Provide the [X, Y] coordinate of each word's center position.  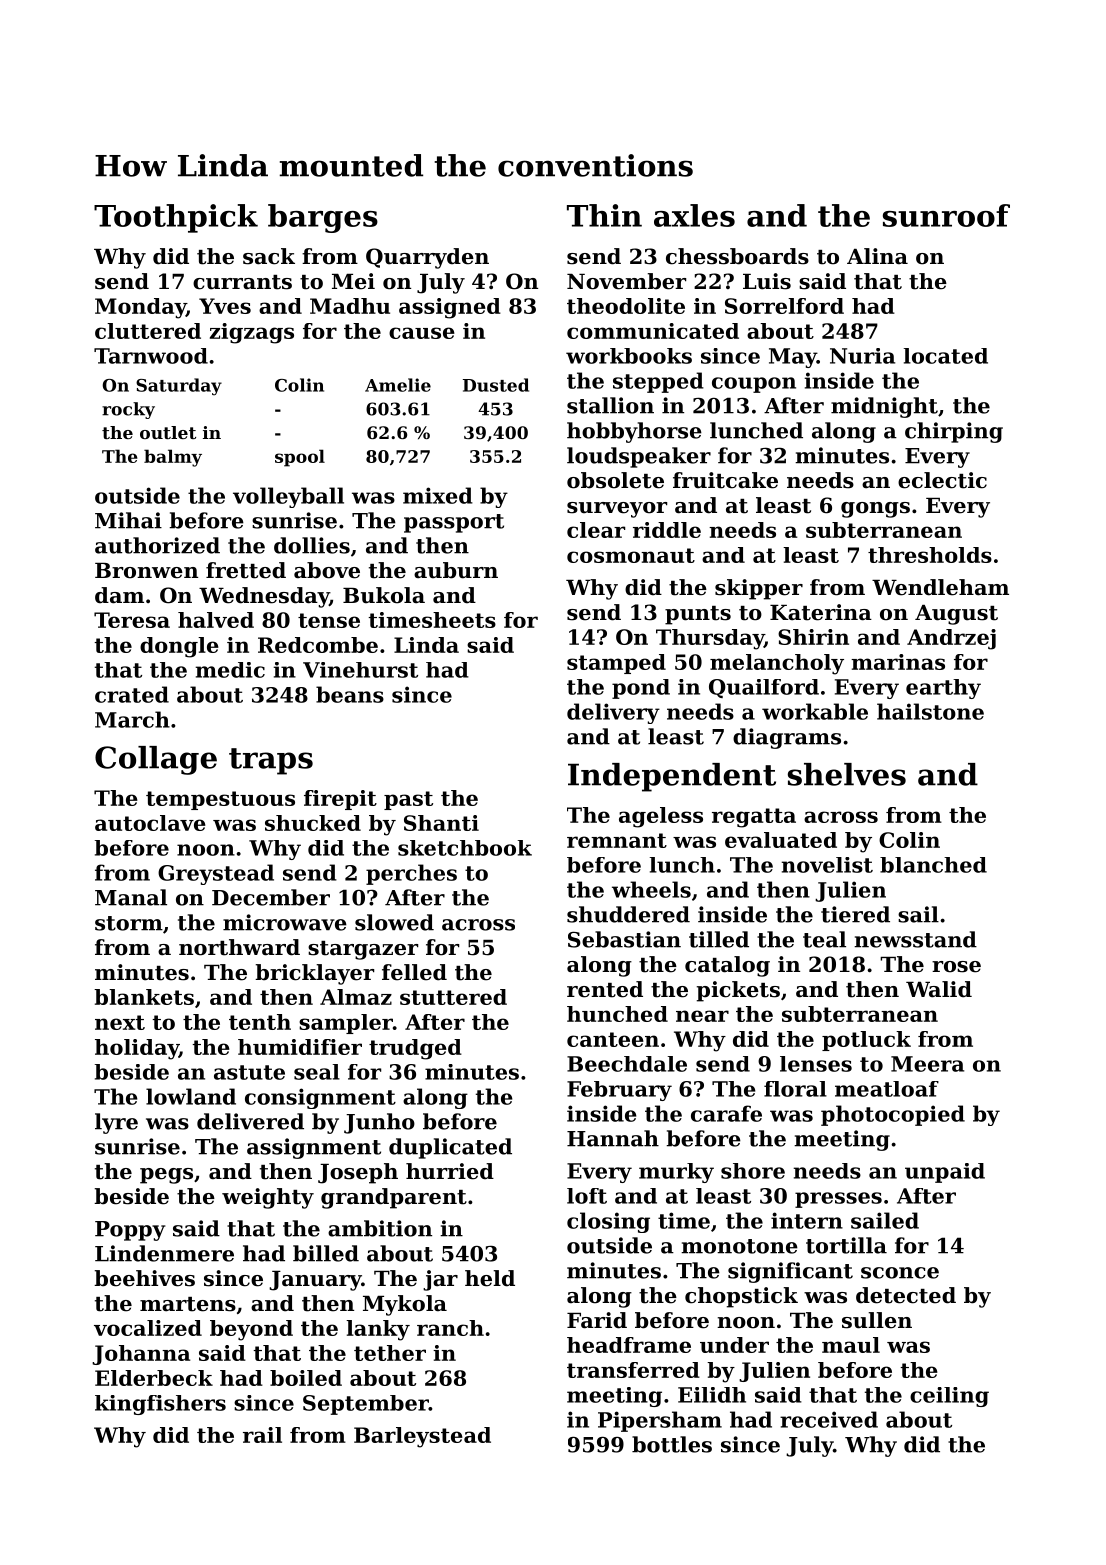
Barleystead [422, 1437]
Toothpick [176, 218]
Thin [604, 215]
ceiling [949, 1397]
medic [230, 670]
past [408, 800]
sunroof [946, 215]
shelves [847, 774]
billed [326, 1253]
